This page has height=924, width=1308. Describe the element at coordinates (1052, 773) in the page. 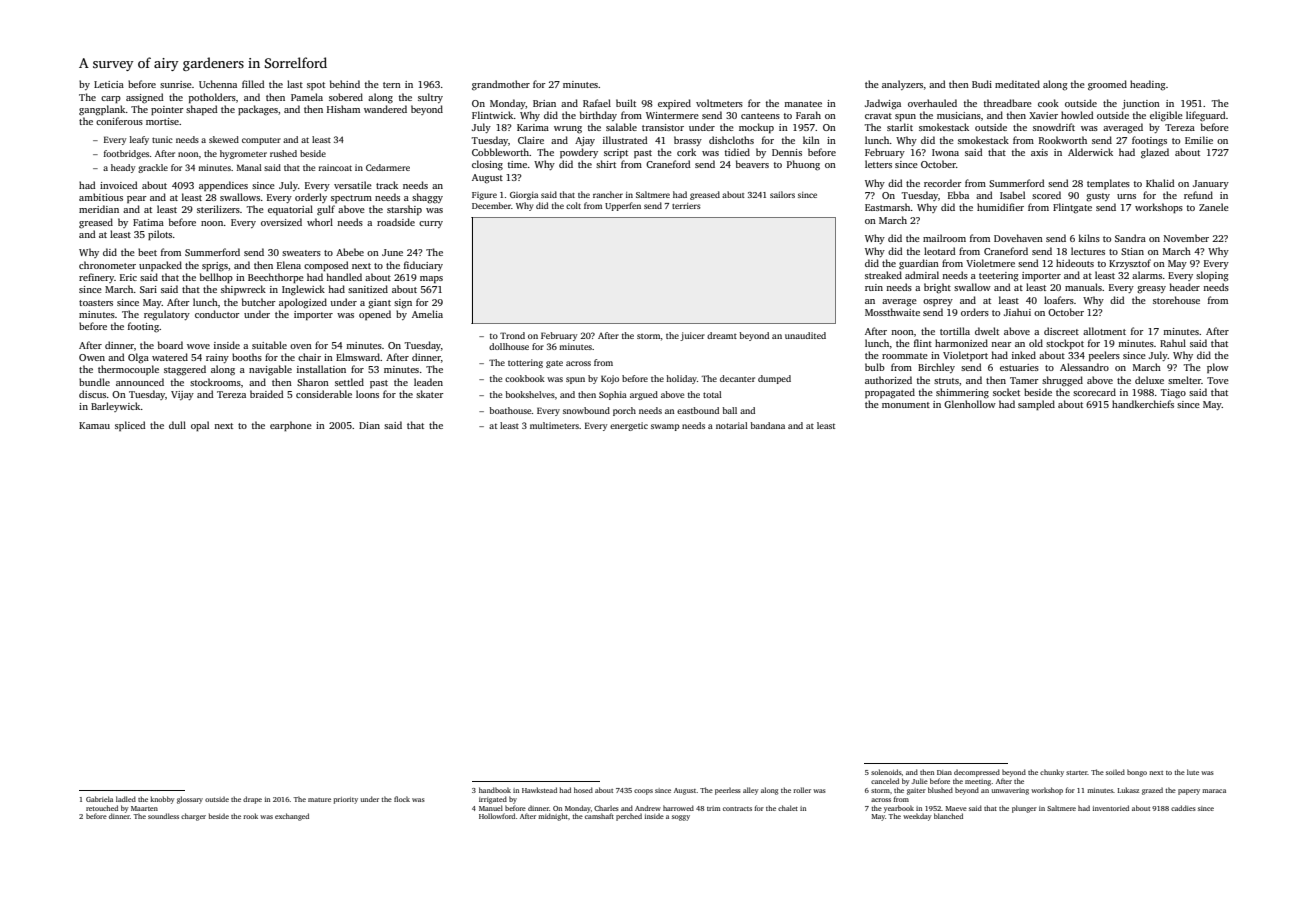

I see `chunky` at that location.
